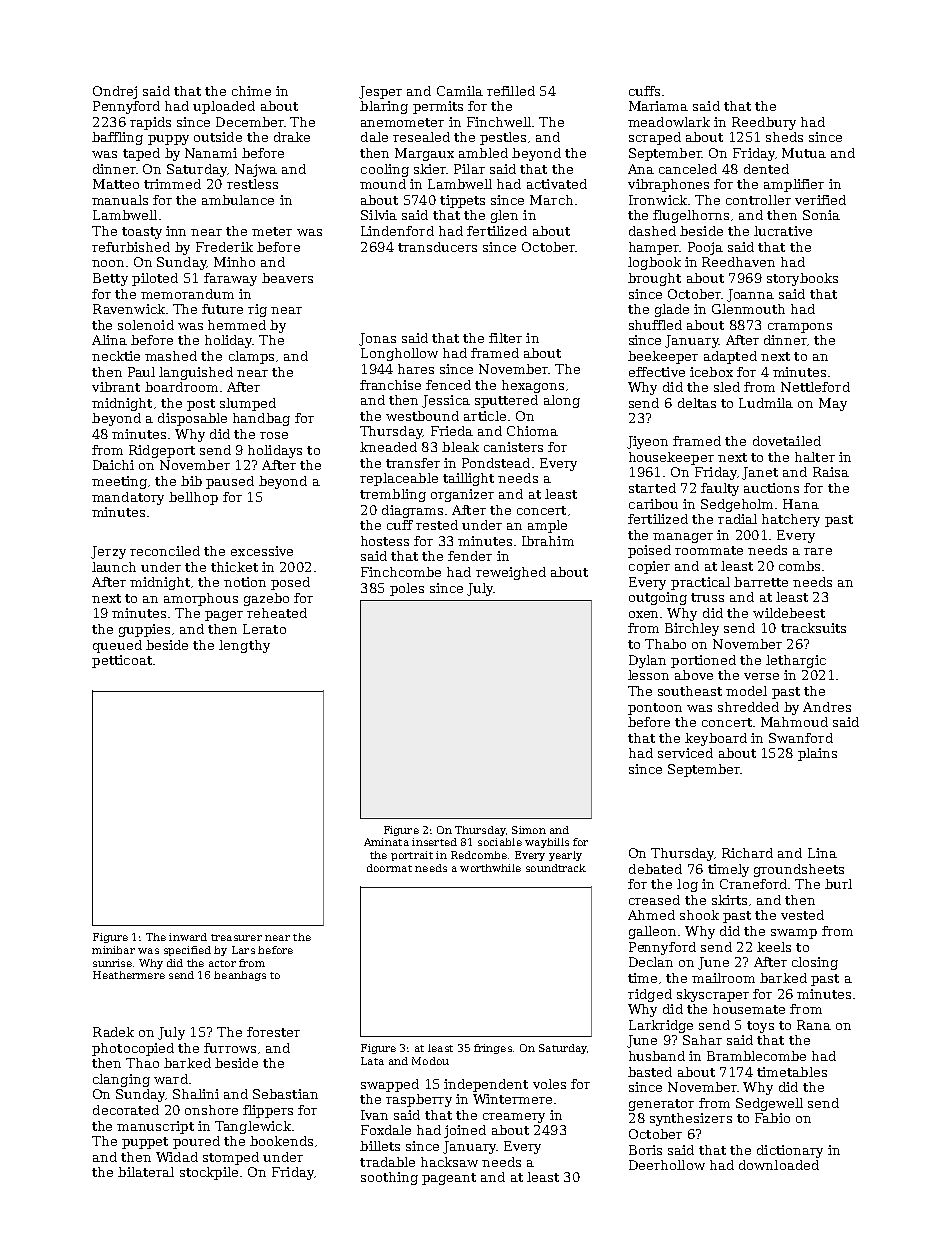 This document has height=1233, width=952. I want to click on icebox, so click(711, 372).
